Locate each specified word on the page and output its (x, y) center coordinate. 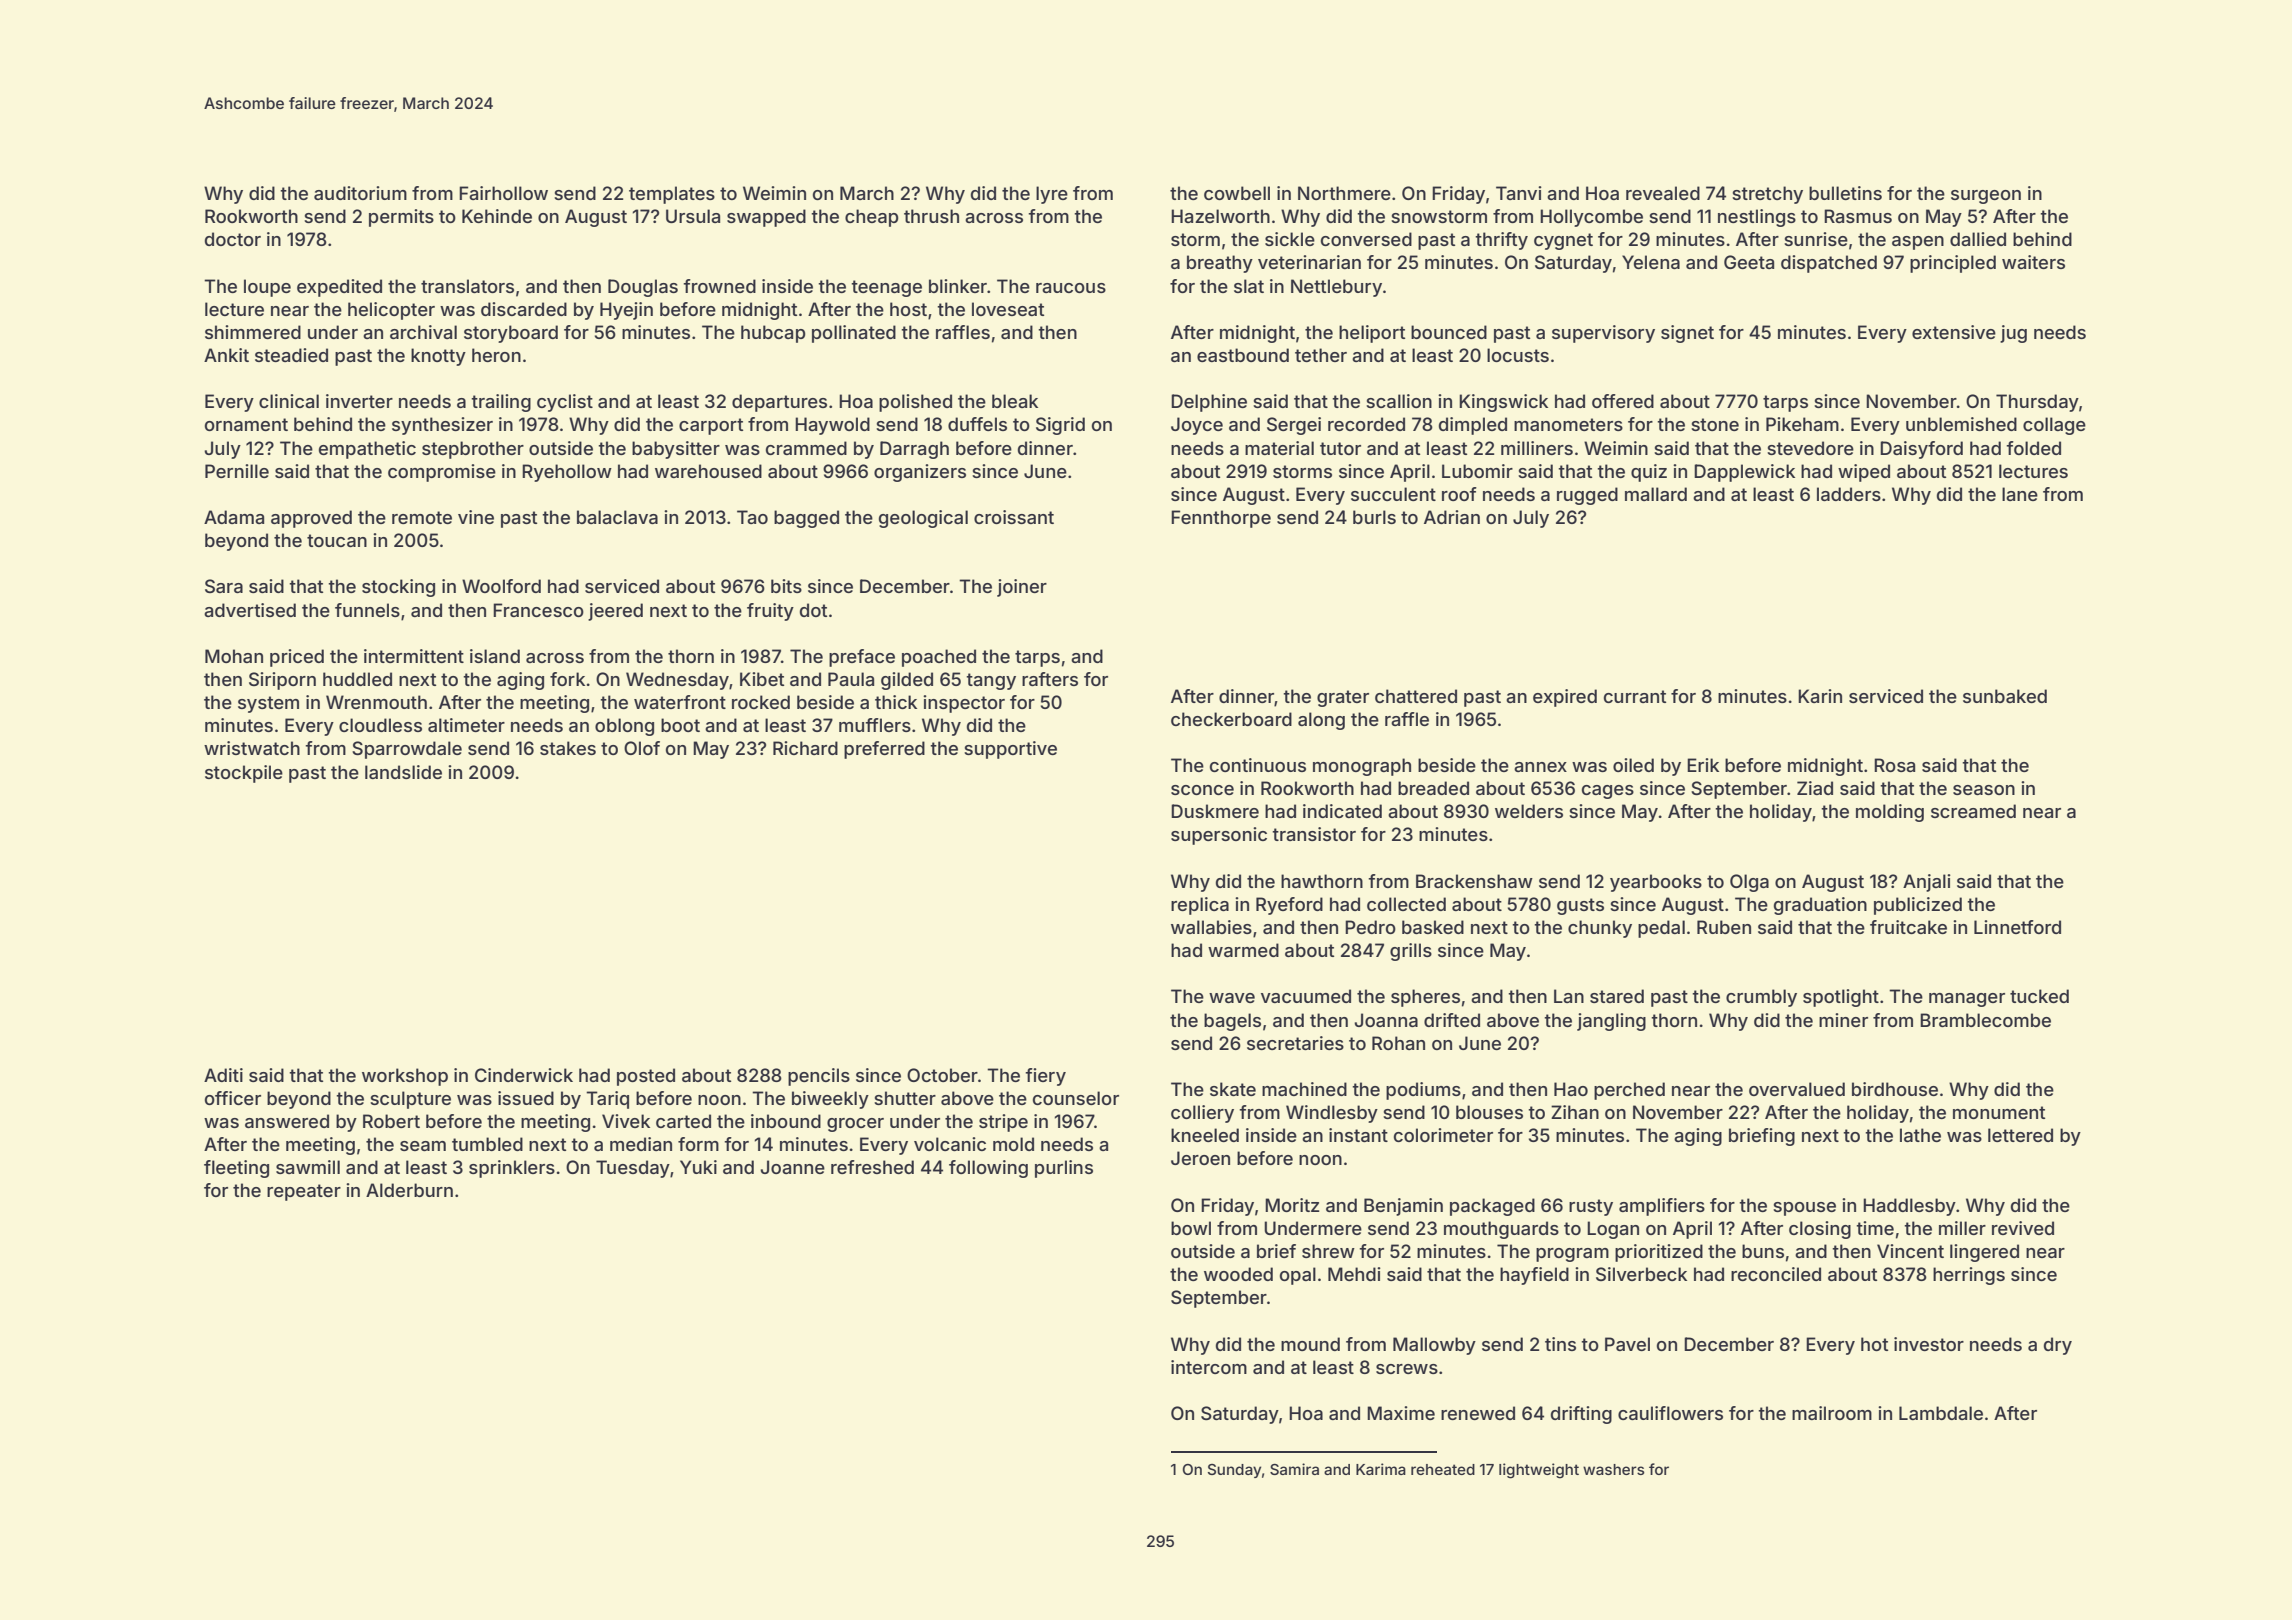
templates (672, 195)
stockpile (244, 774)
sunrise (1816, 239)
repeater (304, 1192)
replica (1200, 906)
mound (1310, 1344)
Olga (1749, 883)
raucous (1071, 288)
